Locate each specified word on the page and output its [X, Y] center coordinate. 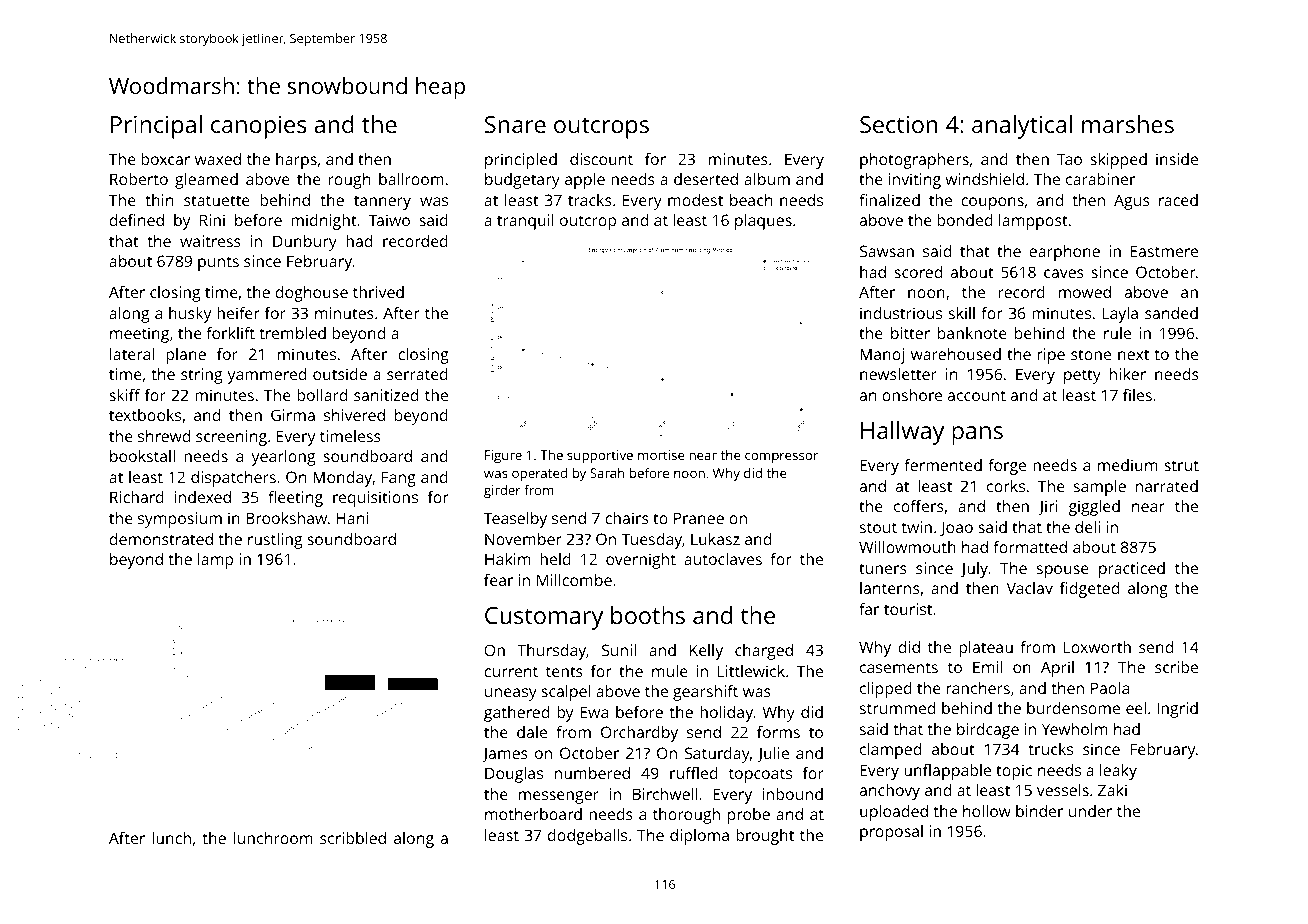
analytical [1022, 127]
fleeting [295, 499]
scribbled [353, 838]
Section [899, 124]
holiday [727, 714]
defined [136, 220]
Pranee [699, 518]
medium [1127, 465]
